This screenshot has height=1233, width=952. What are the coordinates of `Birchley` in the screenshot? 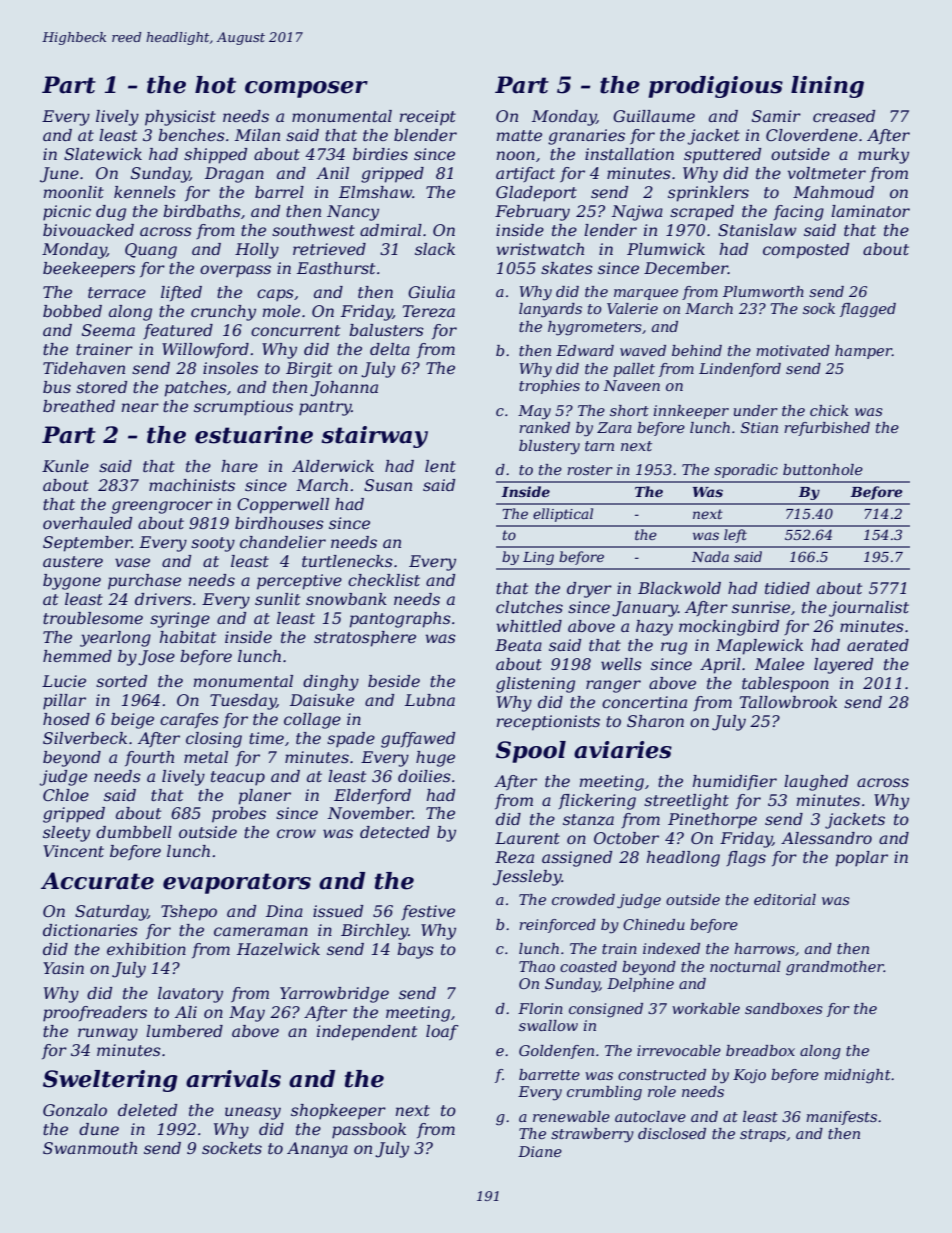 It's located at (374, 932).
